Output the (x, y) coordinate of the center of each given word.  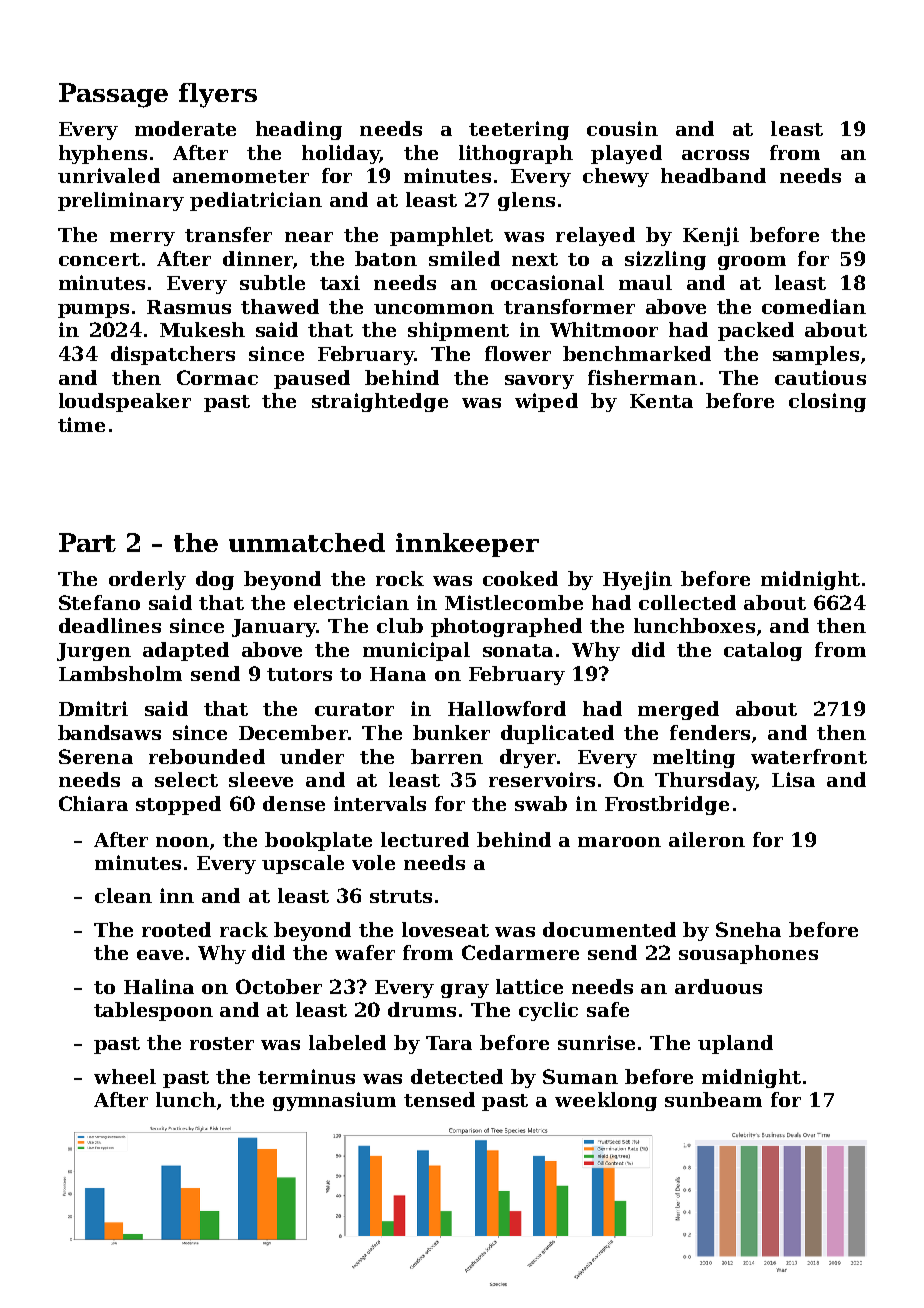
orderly (147, 580)
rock (400, 578)
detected (457, 1076)
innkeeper (467, 545)
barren (447, 756)
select (186, 779)
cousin (622, 128)
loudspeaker (125, 402)
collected (687, 602)
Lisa (793, 779)
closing (827, 402)
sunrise (596, 1042)
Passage (113, 95)
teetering (519, 130)
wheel (125, 1076)
